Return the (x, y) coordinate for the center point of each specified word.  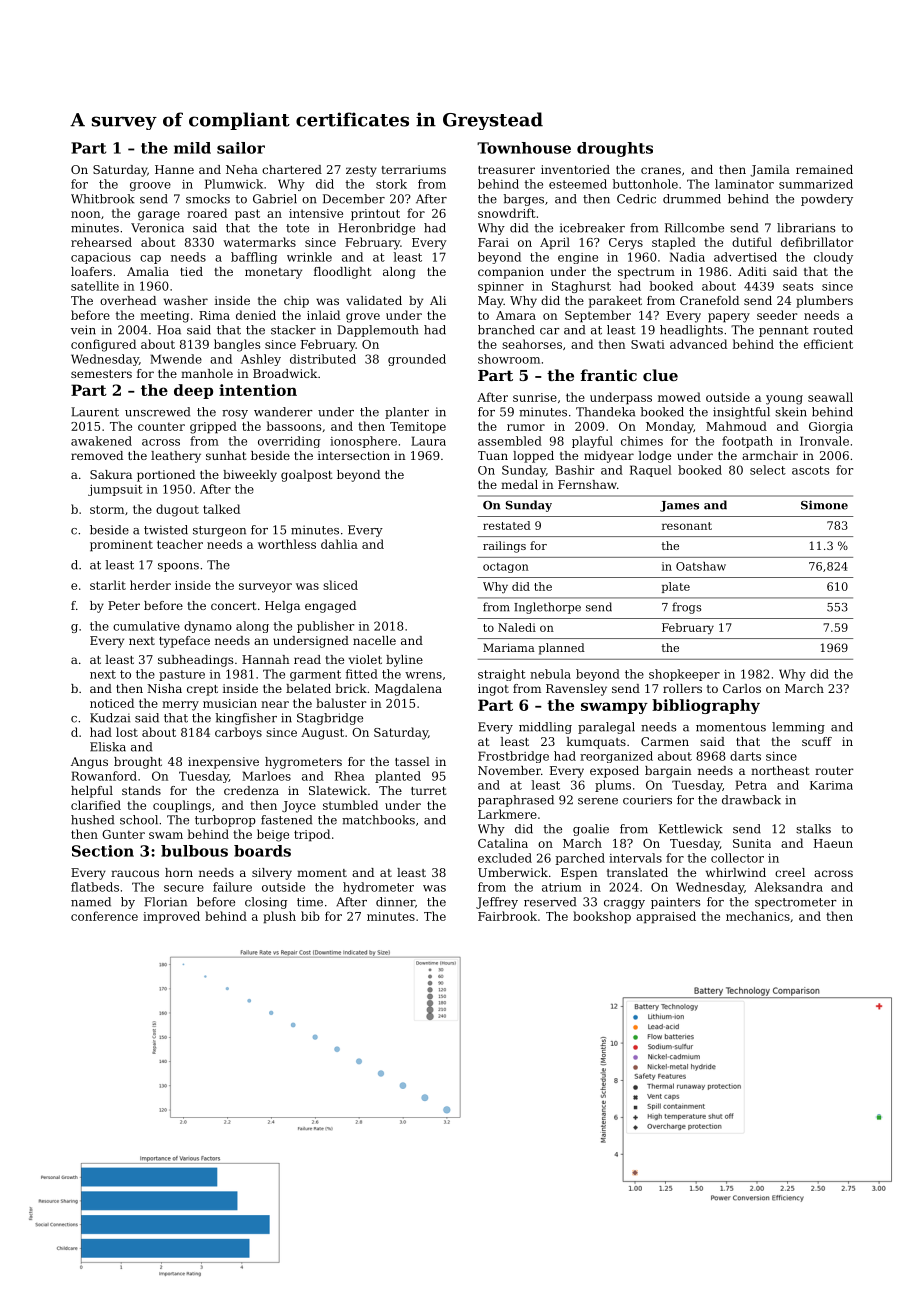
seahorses (532, 344)
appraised (666, 917)
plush (279, 917)
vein (83, 330)
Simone (824, 505)
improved (171, 917)
